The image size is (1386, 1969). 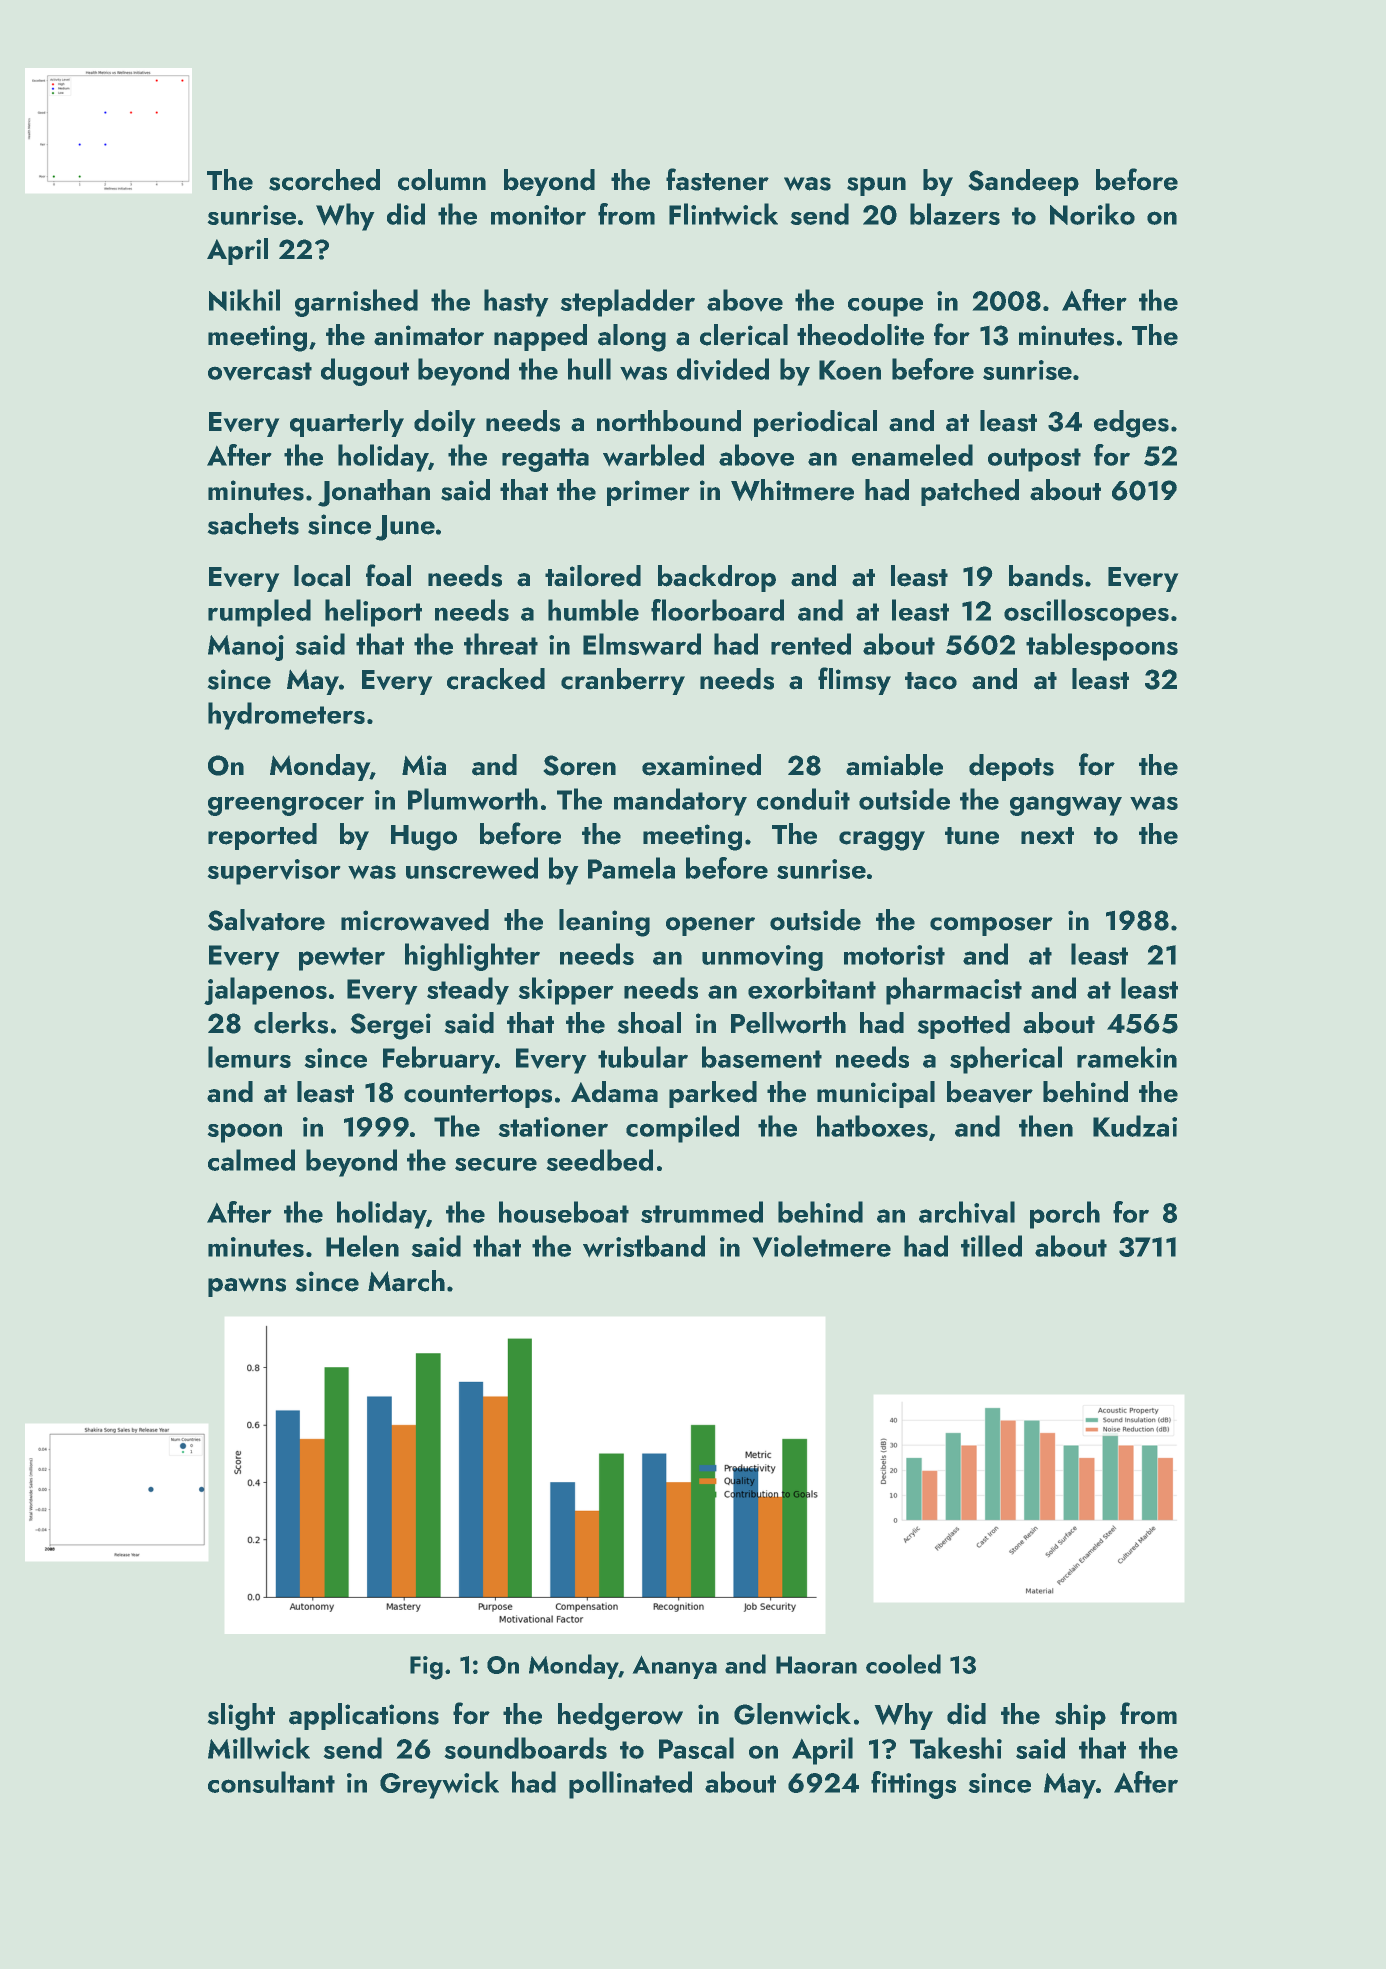 What do you see at coordinates (251, 1160) in the image?
I see `calmed` at bounding box center [251, 1160].
